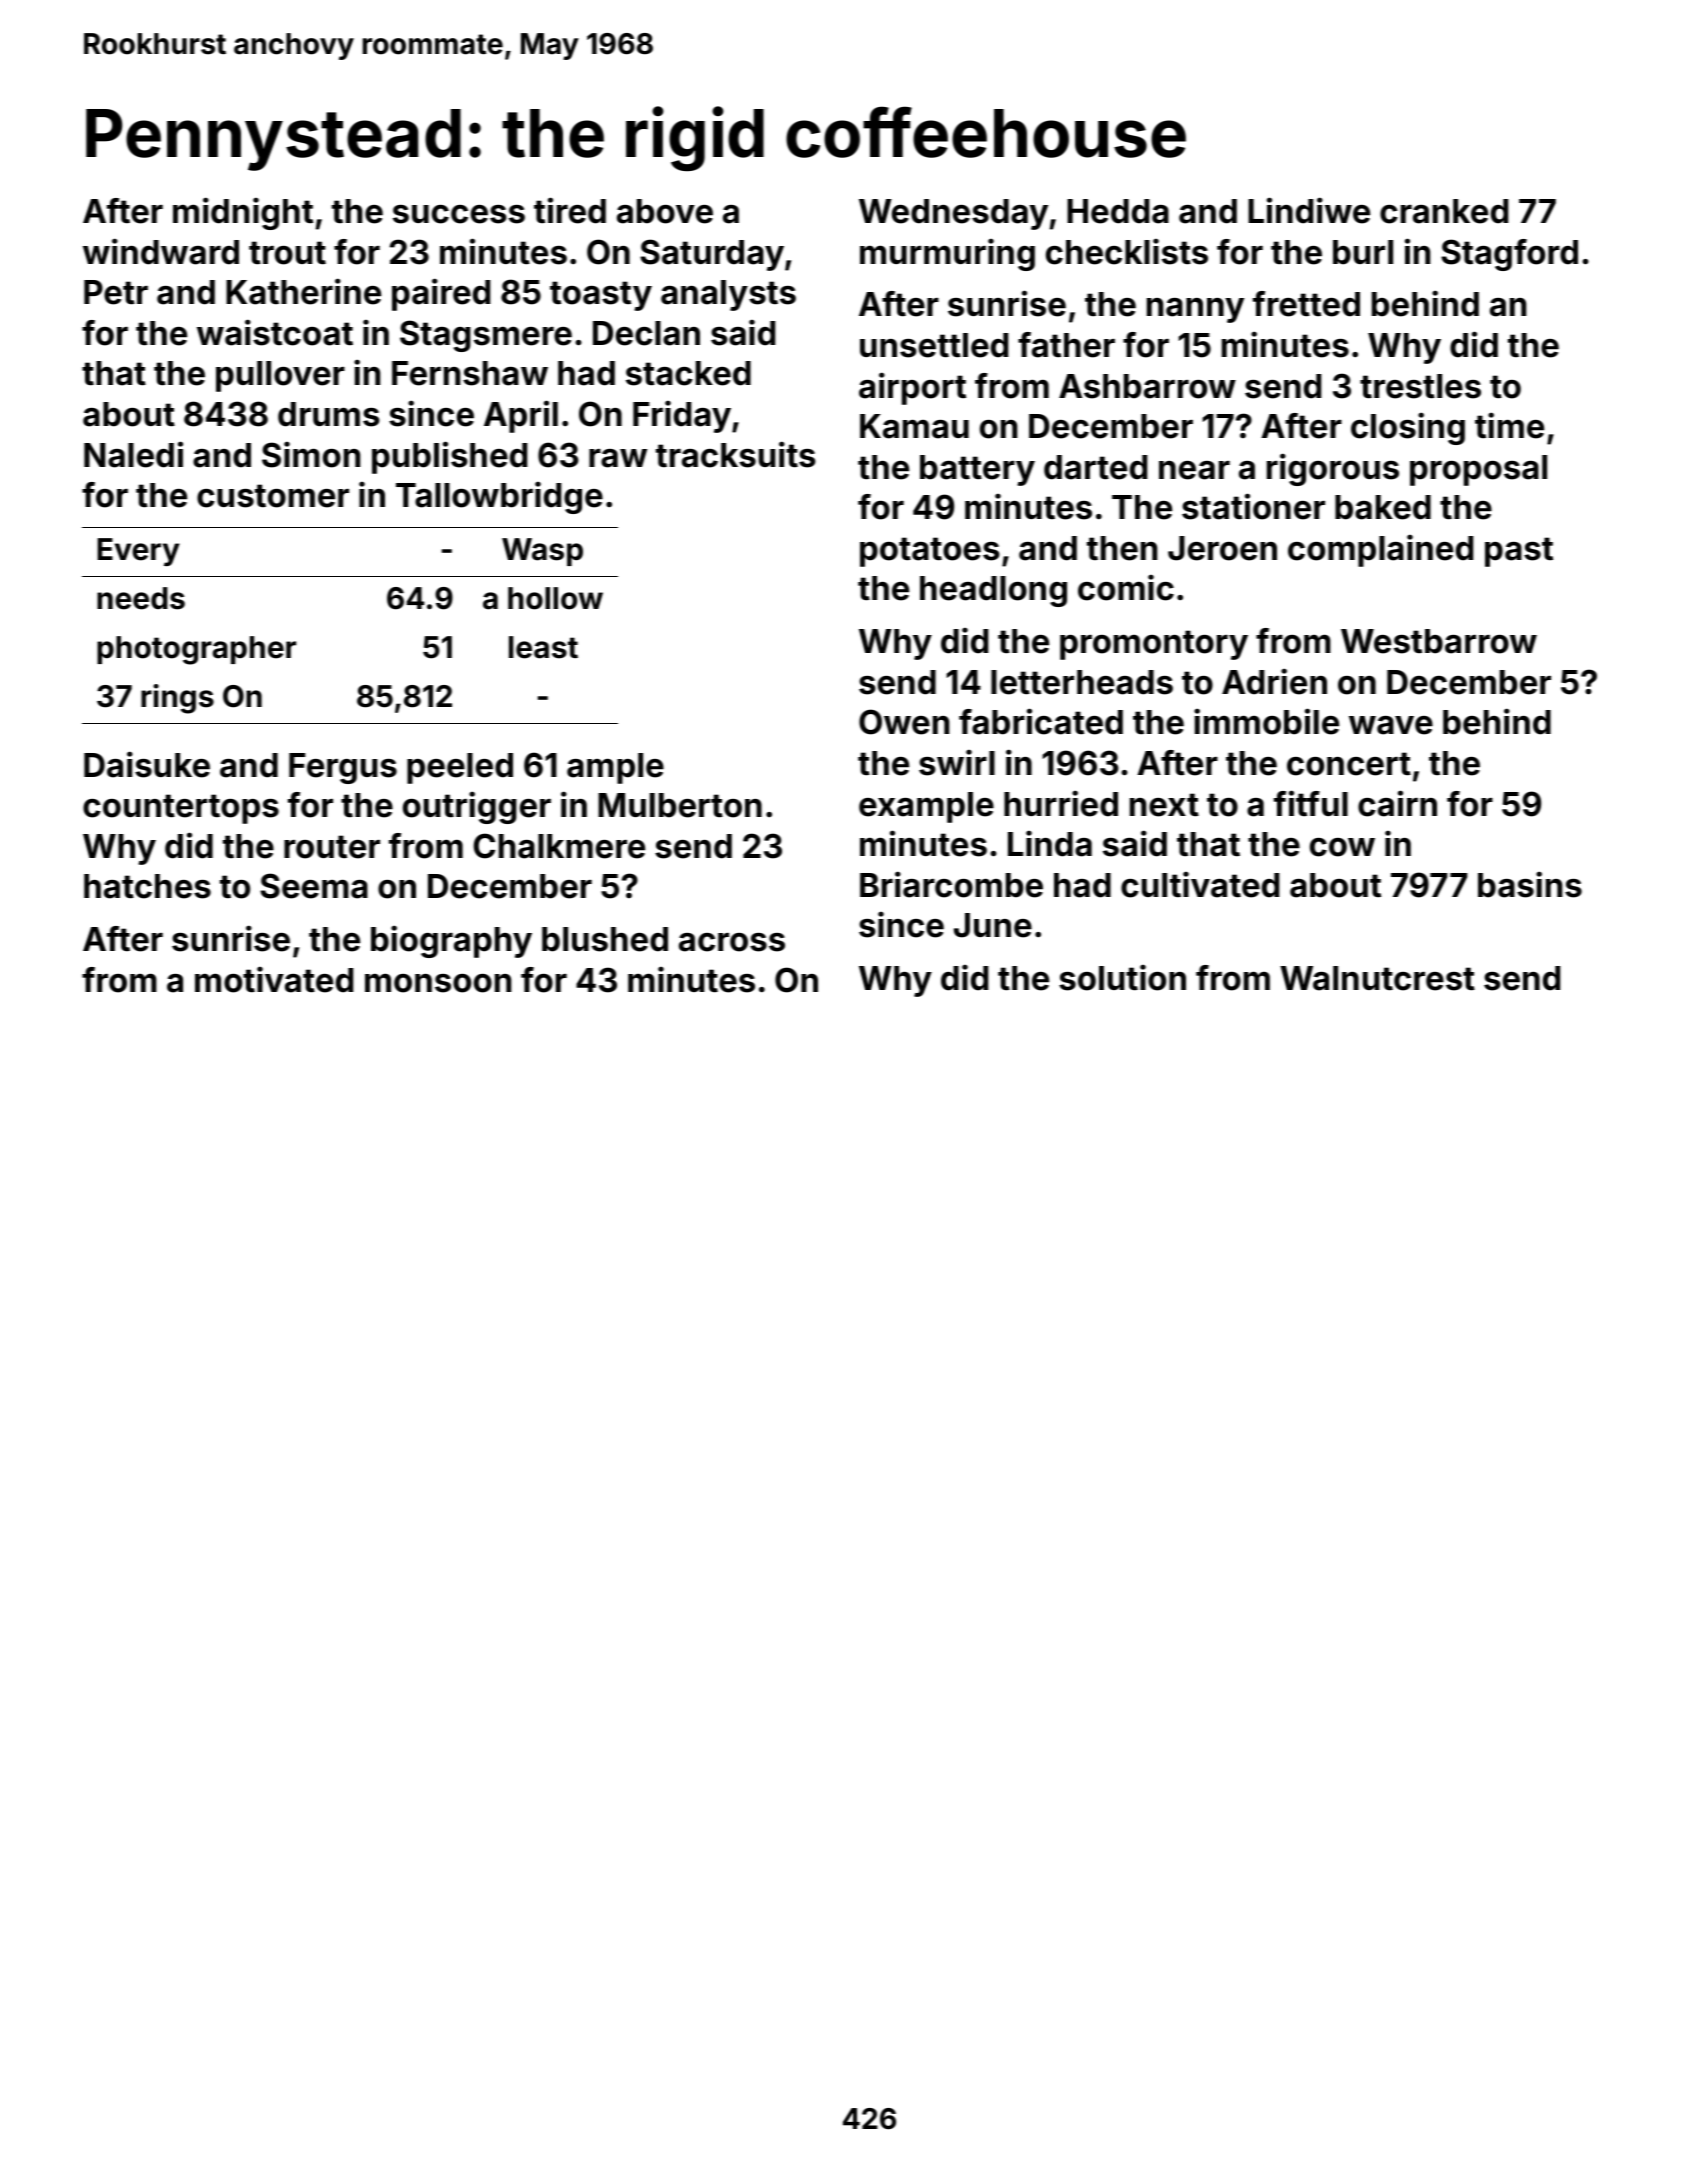 The width and height of the document is (1683, 2178). What do you see at coordinates (1349, 764) in the document?
I see `concert` at bounding box center [1349, 764].
